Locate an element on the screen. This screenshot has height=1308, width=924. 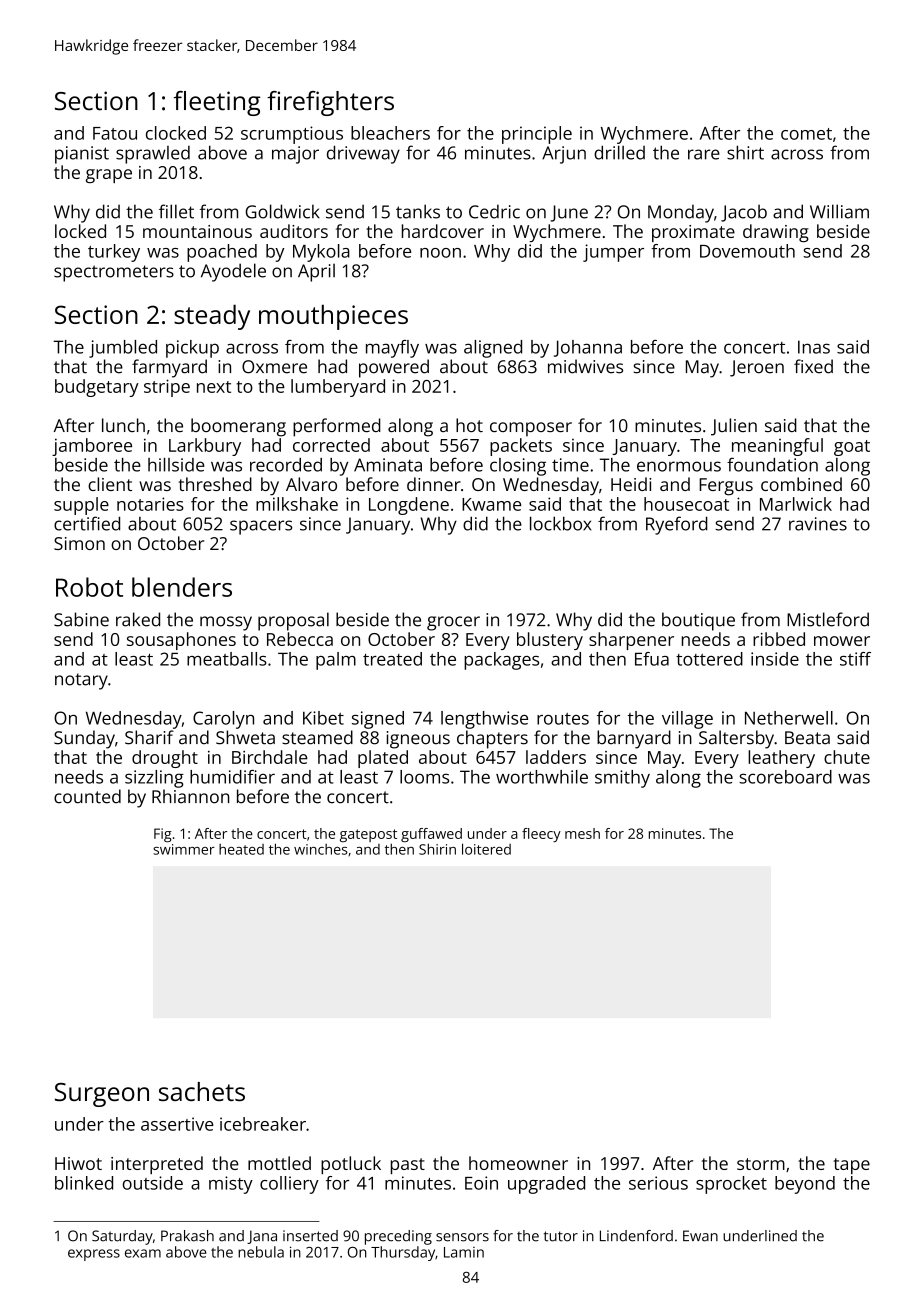
blustery is located at coordinates (550, 641).
